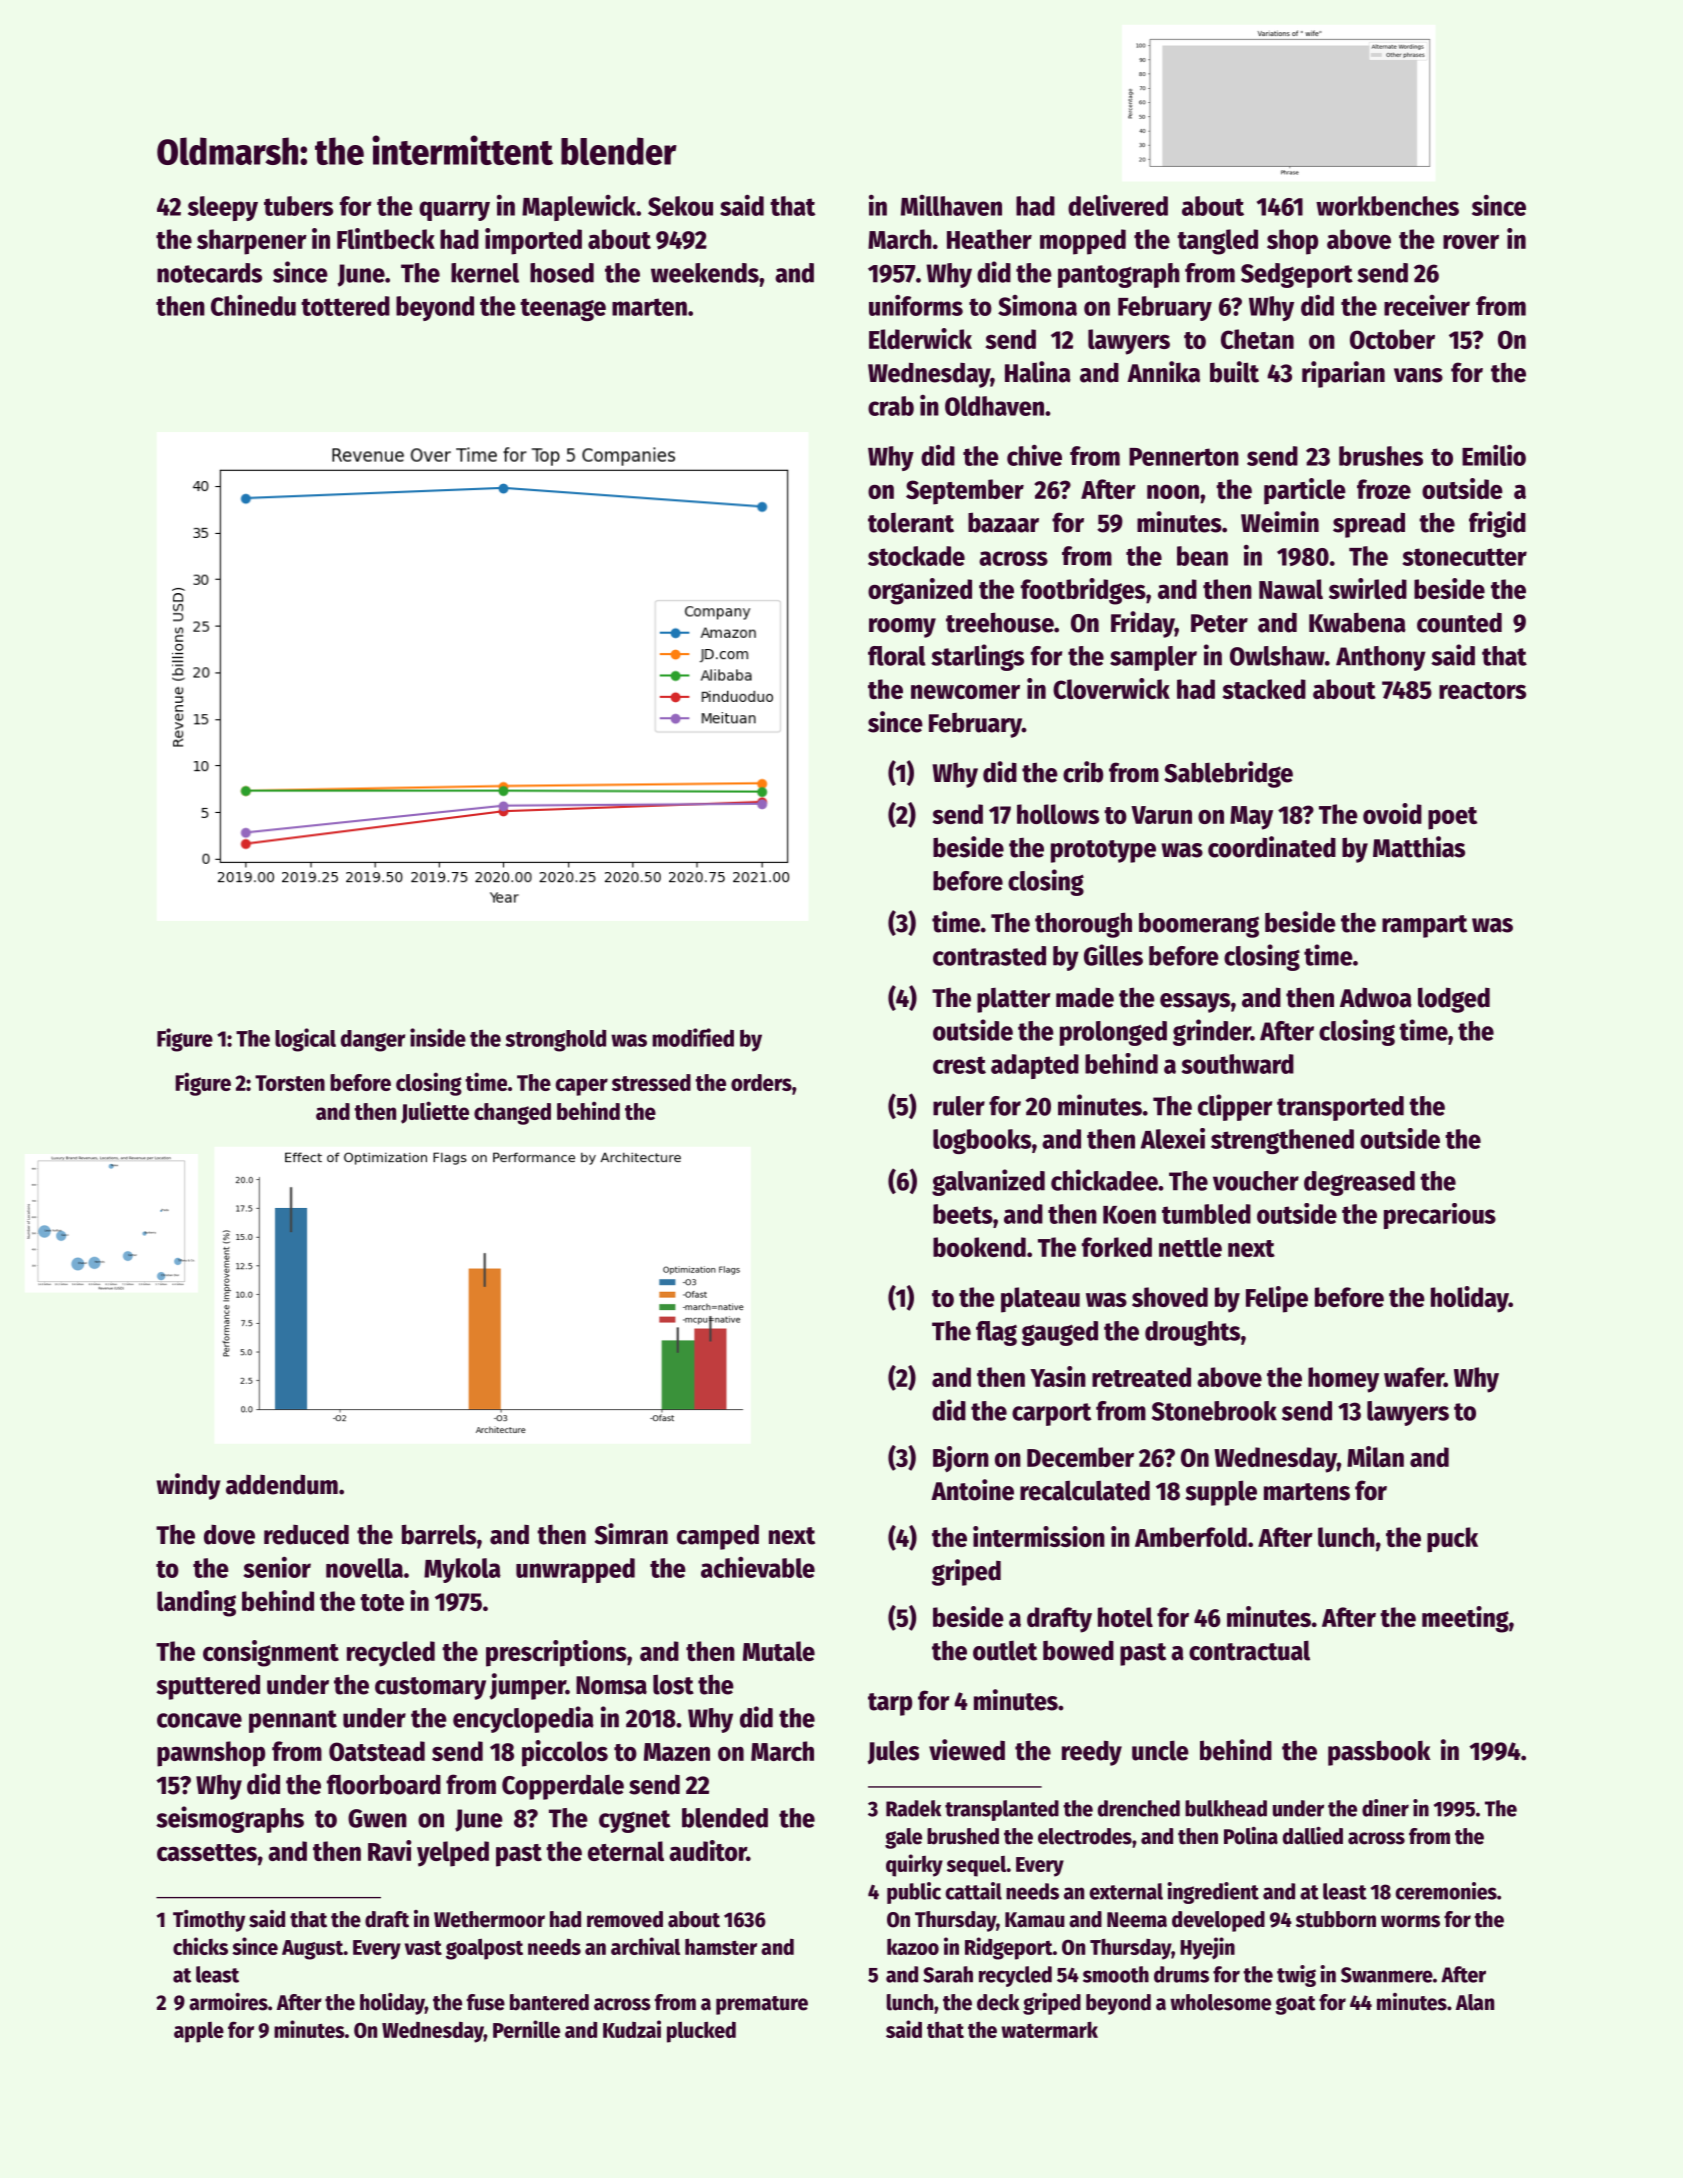  What do you see at coordinates (435, 1112) in the screenshot?
I see `Juliette` at bounding box center [435, 1112].
